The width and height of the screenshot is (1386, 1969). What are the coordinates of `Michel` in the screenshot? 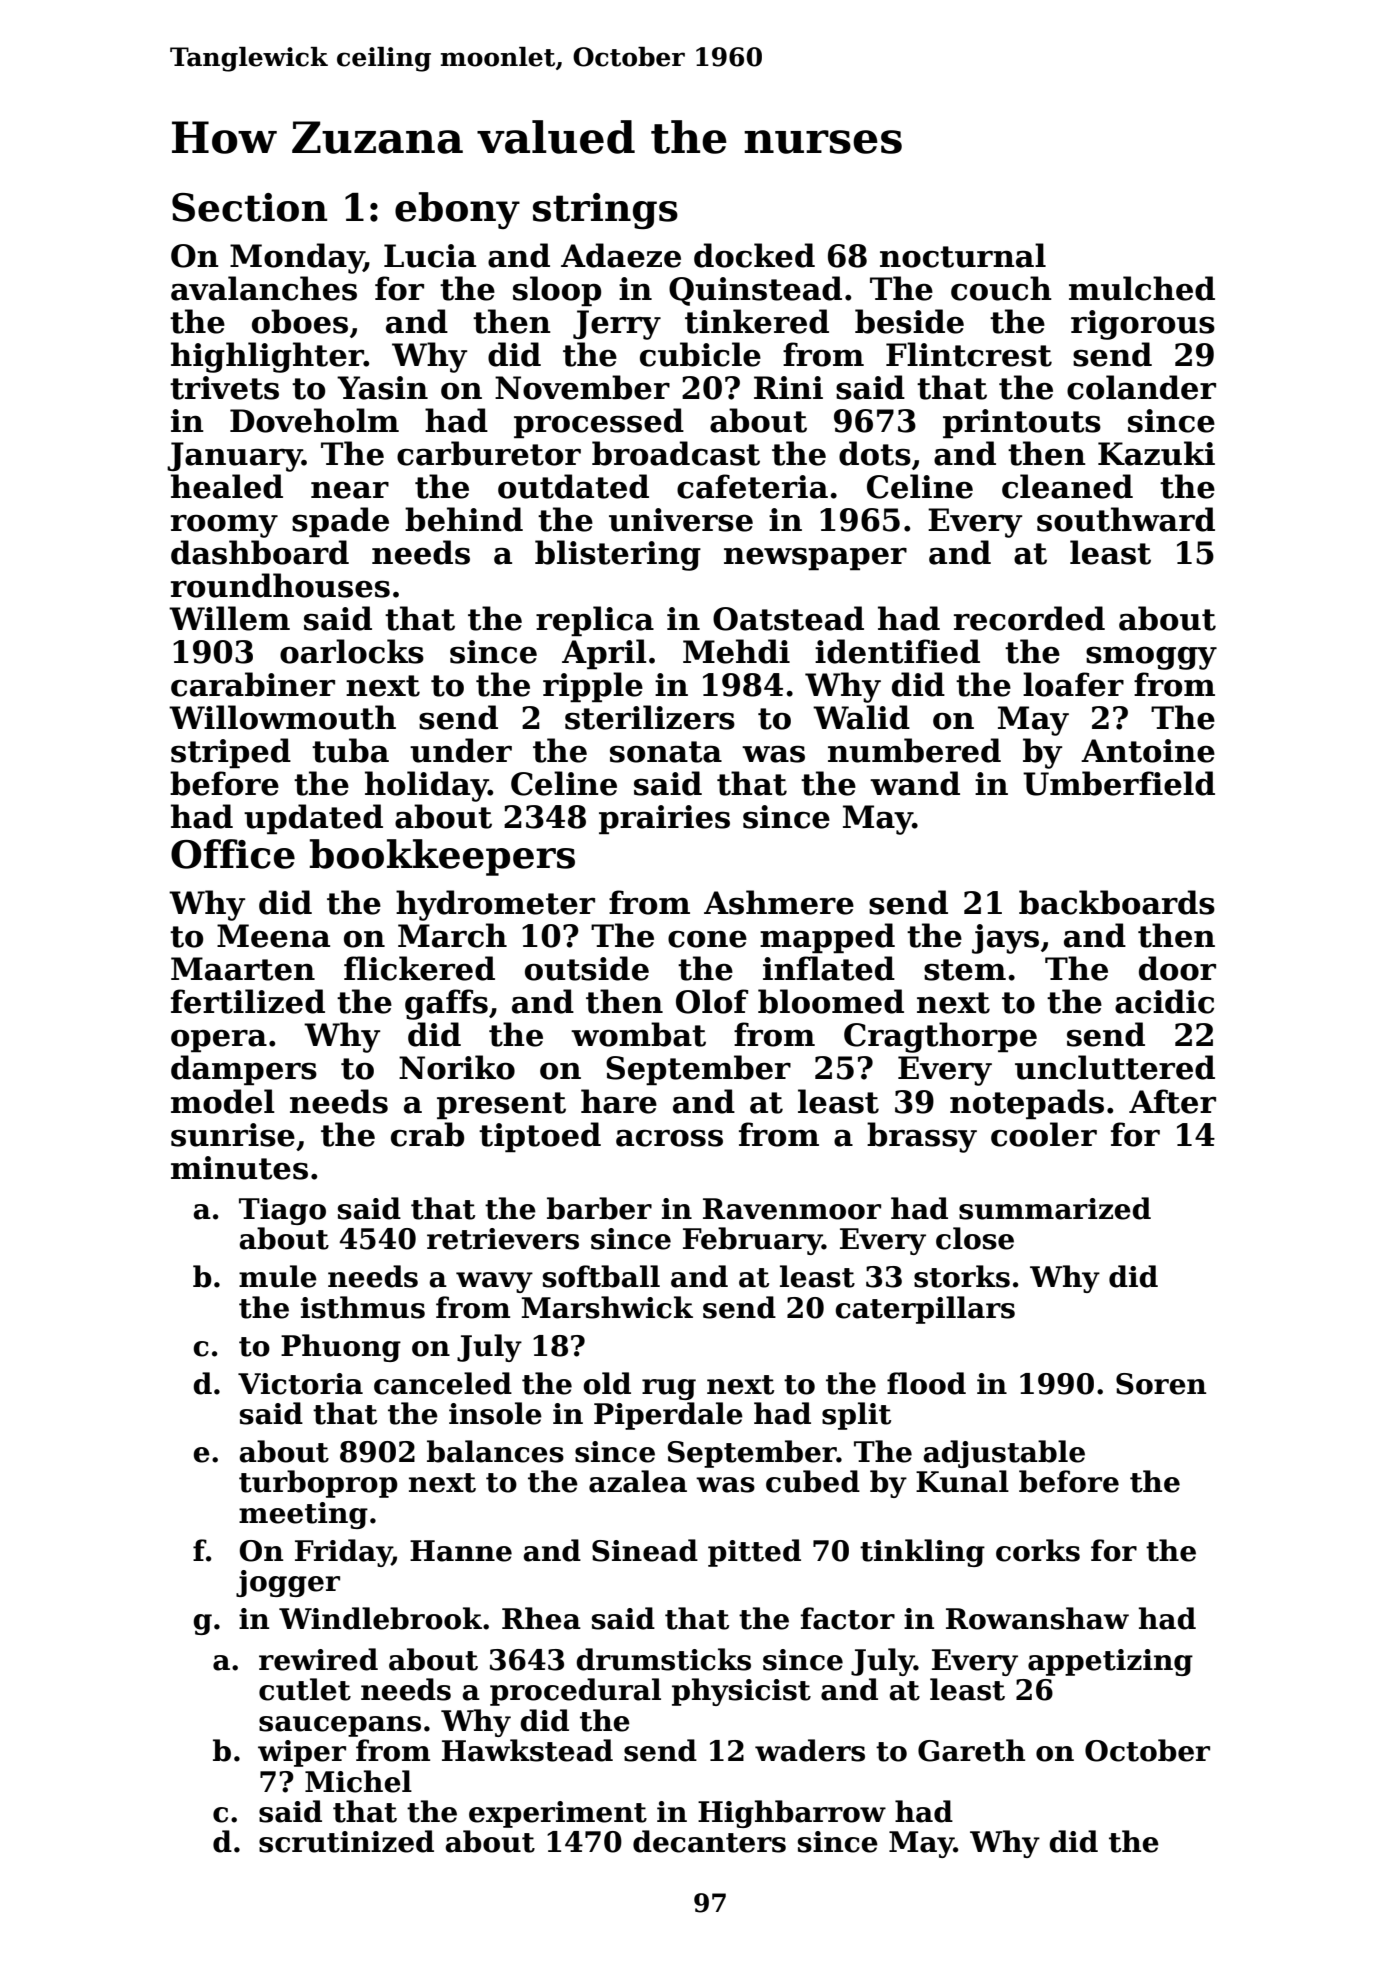 It's located at (358, 1781).
